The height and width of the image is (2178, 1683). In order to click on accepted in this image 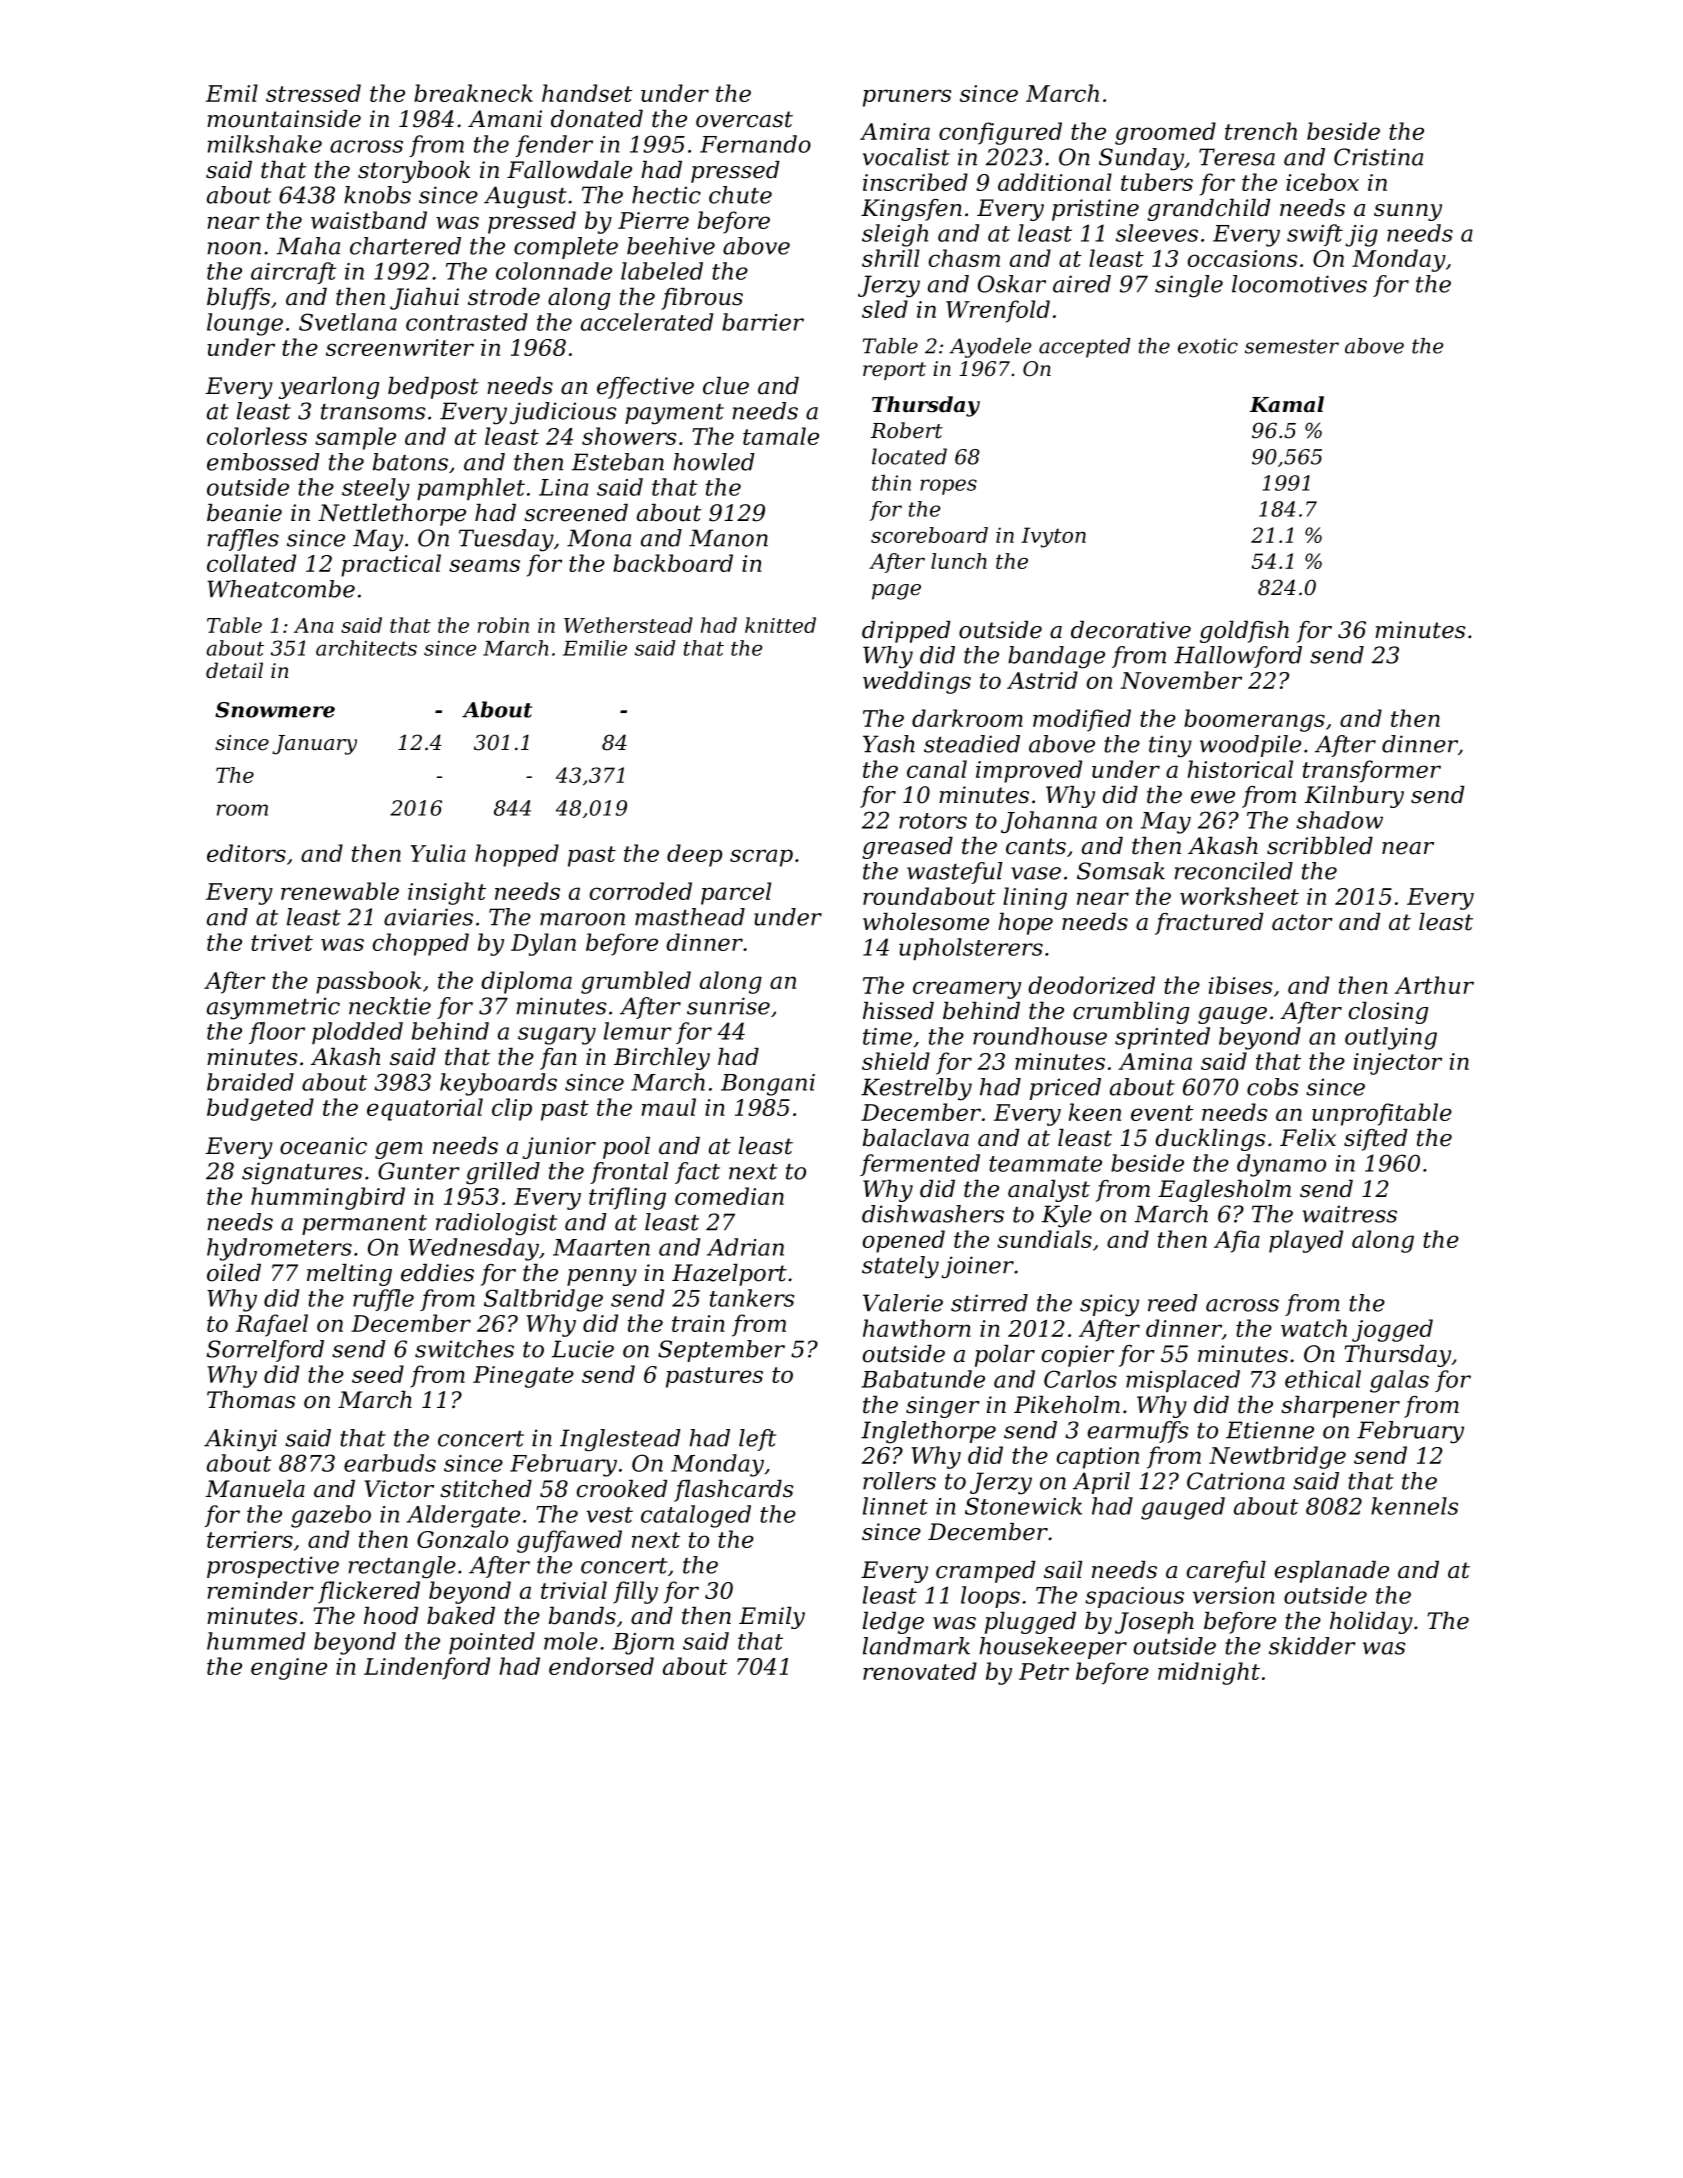, I will do `click(1084, 348)`.
